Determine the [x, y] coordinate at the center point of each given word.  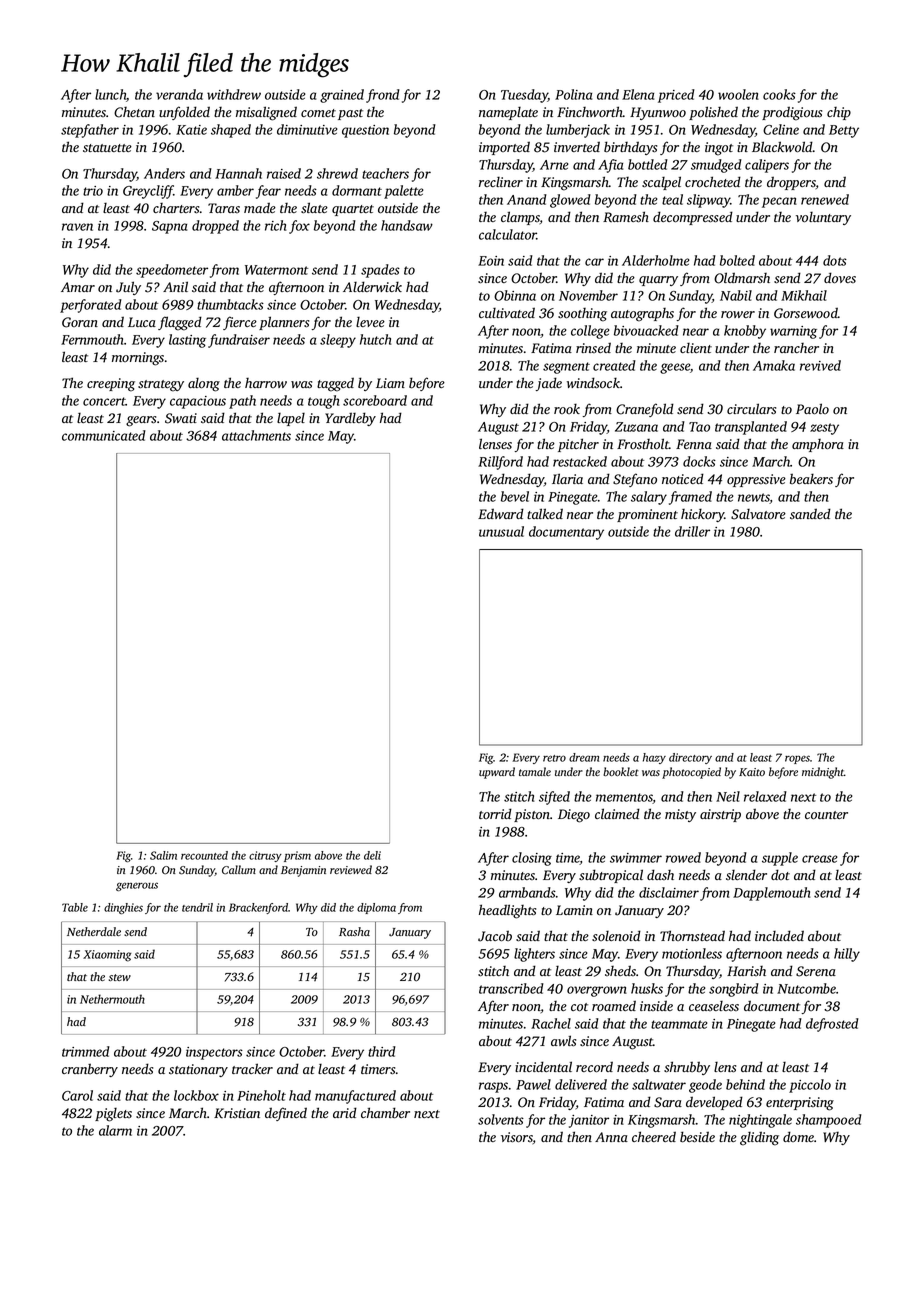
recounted [204, 855]
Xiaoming [107, 956]
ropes [797, 759]
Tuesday [524, 96]
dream [584, 757]
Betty [844, 131]
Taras [224, 208]
